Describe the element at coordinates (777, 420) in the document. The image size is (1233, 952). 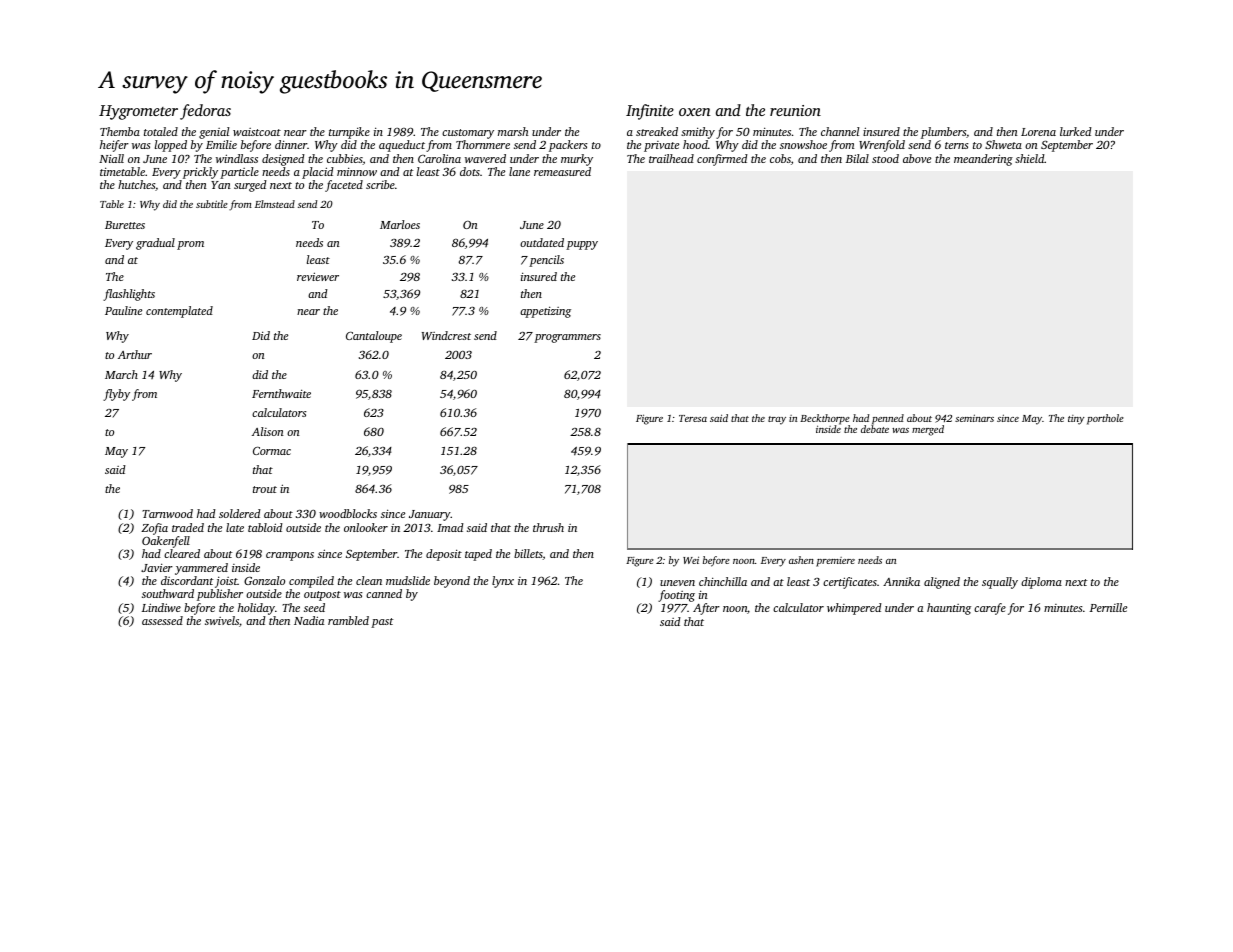
I see `tray` at that location.
